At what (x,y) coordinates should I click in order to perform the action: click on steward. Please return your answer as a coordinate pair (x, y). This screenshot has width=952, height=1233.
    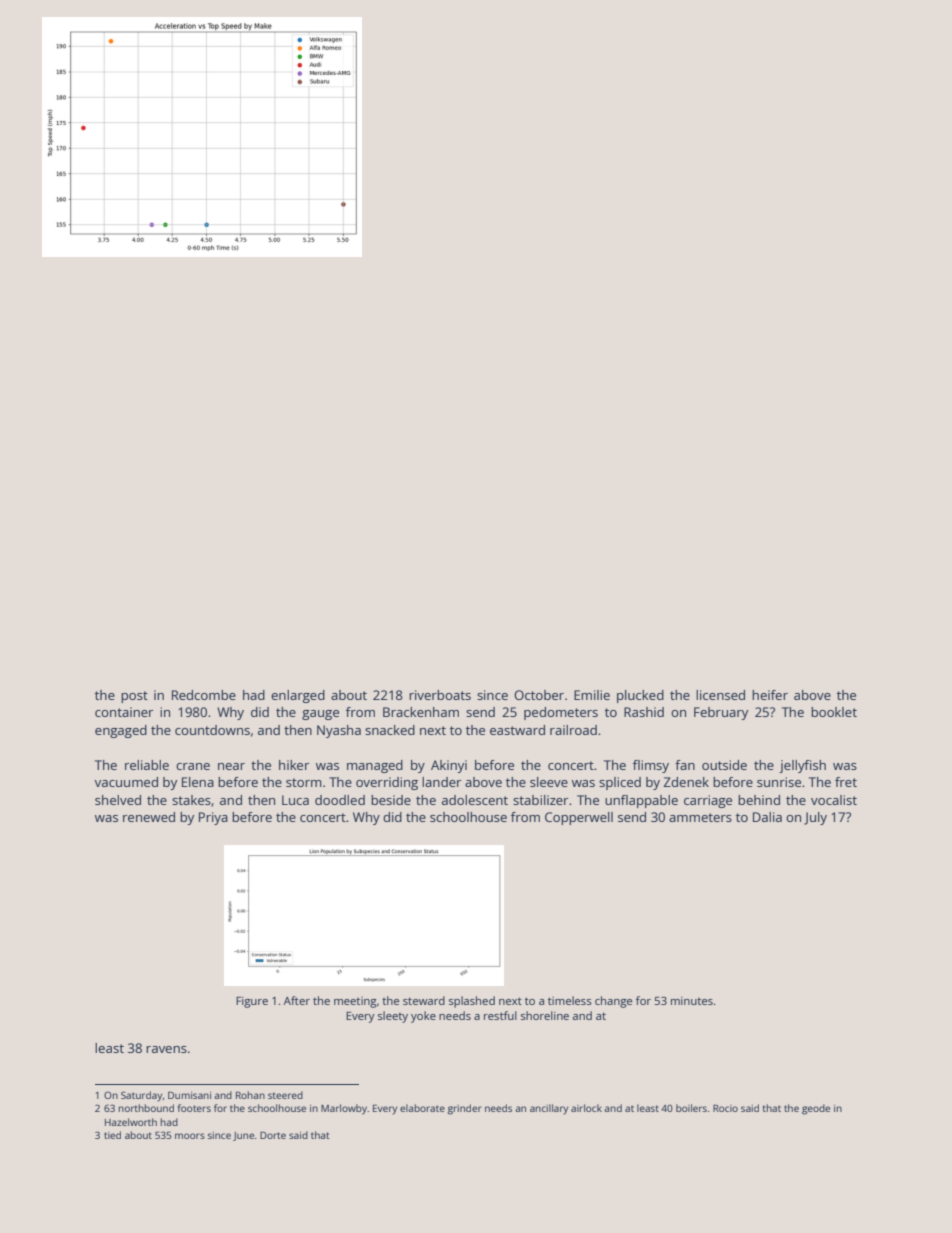
    Looking at the image, I should click on (424, 1000).
